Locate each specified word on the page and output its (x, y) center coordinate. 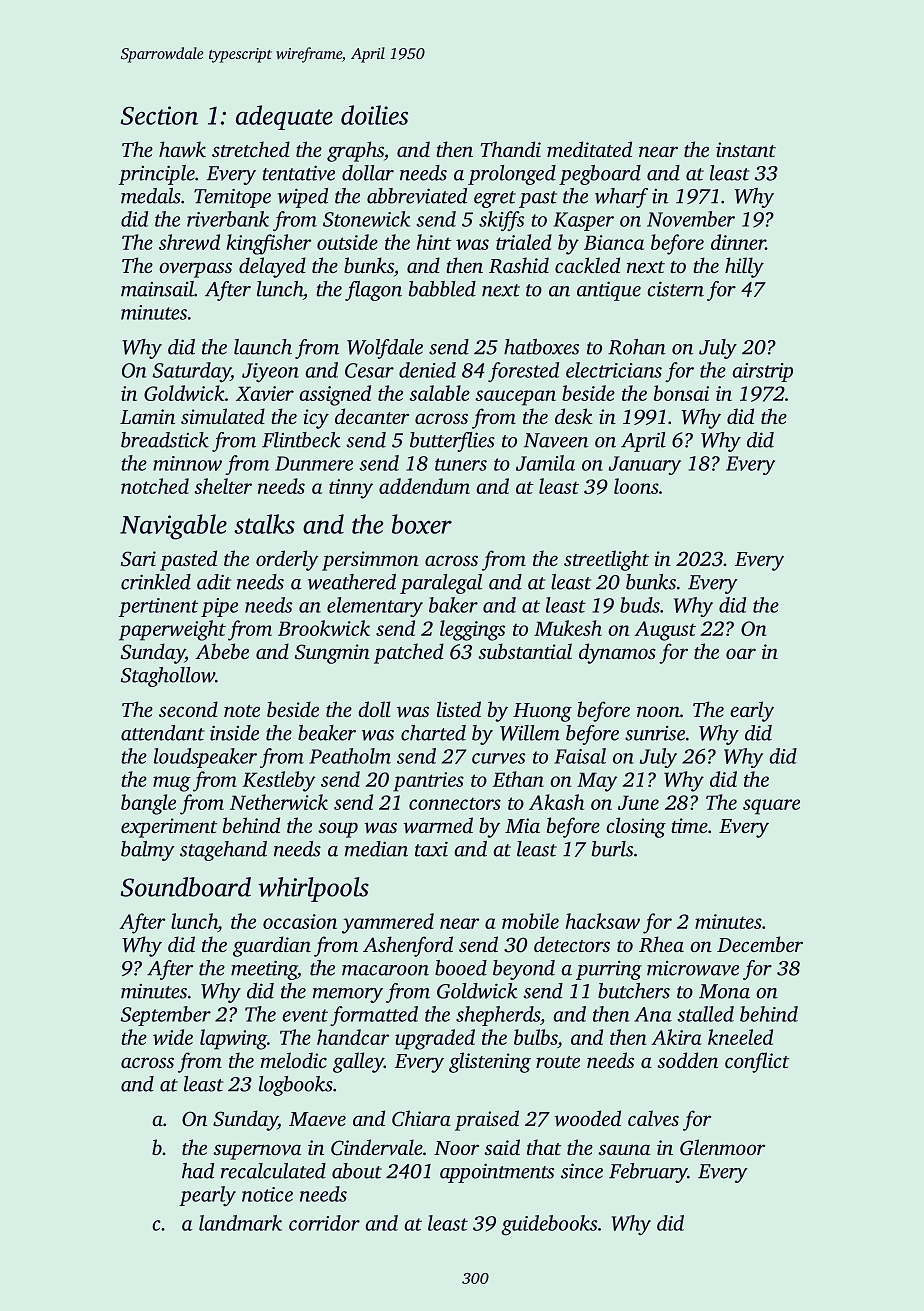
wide (173, 1037)
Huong (542, 712)
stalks (264, 524)
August (665, 631)
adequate (284, 117)
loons (636, 486)
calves (653, 1118)
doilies (374, 115)
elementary (375, 607)
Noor (456, 1148)
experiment (169, 828)
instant (746, 149)
